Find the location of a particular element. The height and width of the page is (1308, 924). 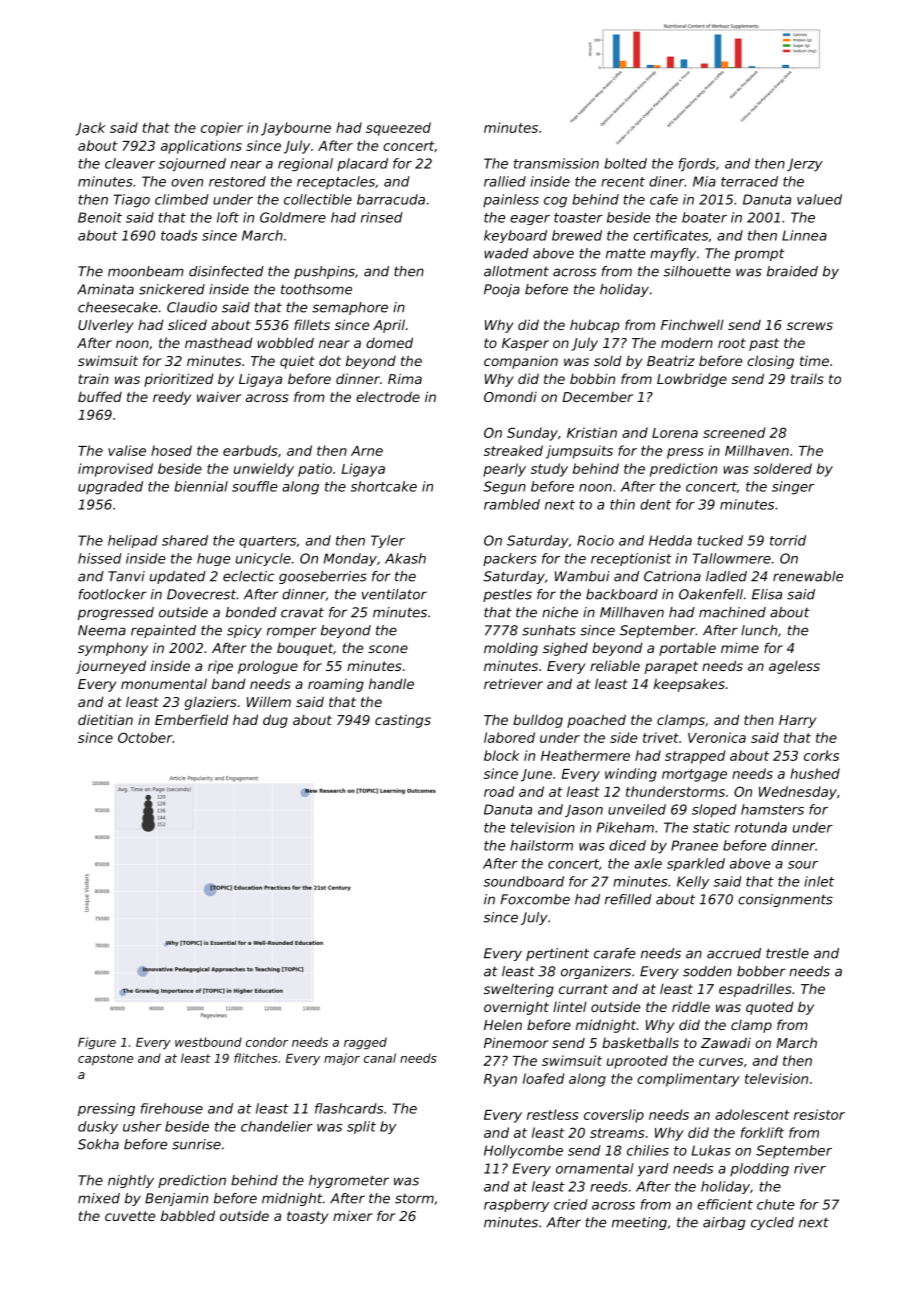

keepsakes is located at coordinates (689, 685).
